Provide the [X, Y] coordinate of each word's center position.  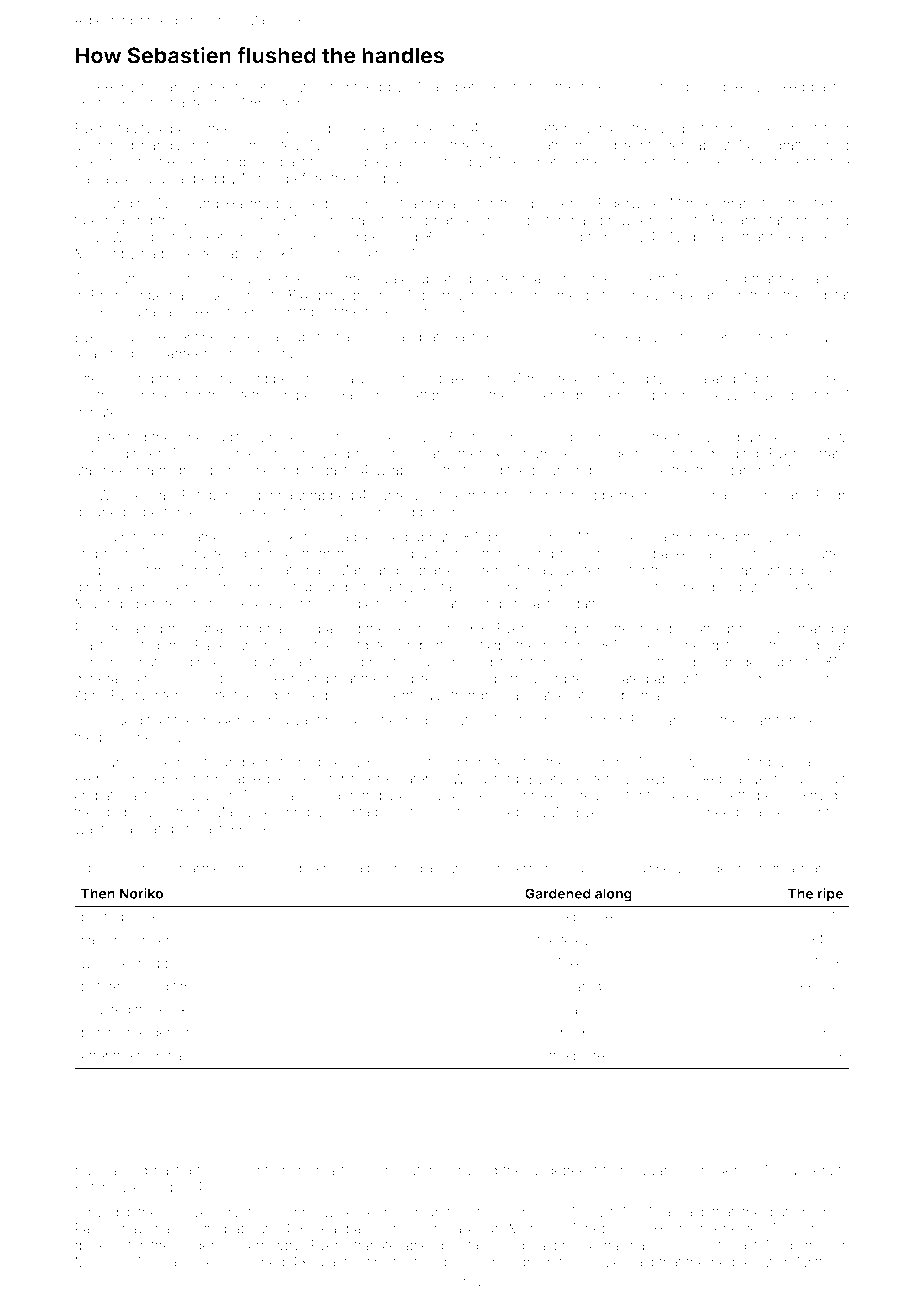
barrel [590, 1055]
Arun [149, 1261]
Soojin [762, 496]
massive [553, 570]
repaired [137, 630]
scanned [398, 868]
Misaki [429, 86]
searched [104, 353]
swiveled [776, 86]
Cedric [695, 278]
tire [150, 86]
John [134, 868]
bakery [460, 380]
